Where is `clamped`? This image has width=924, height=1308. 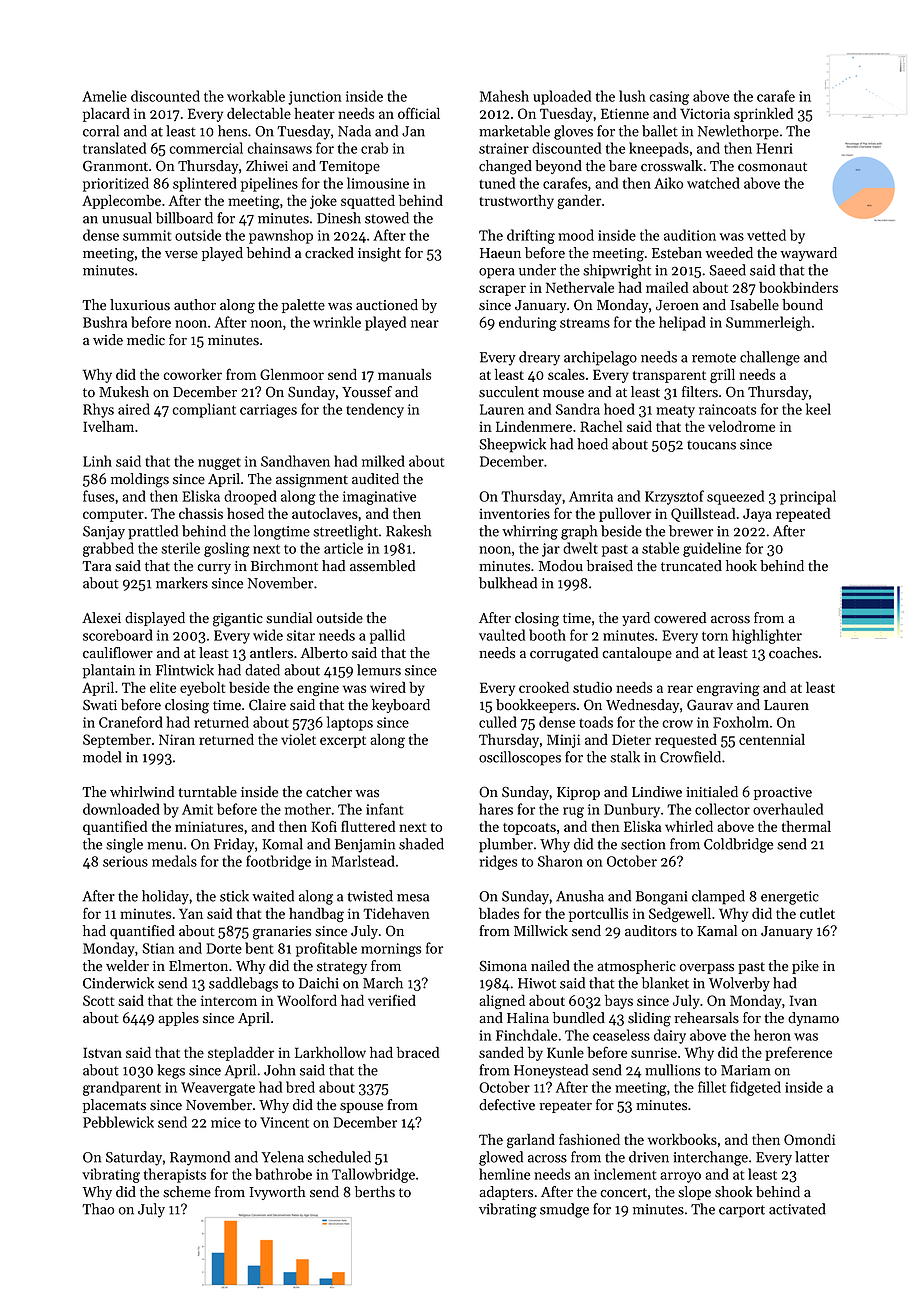 clamped is located at coordinates (718, 897).
